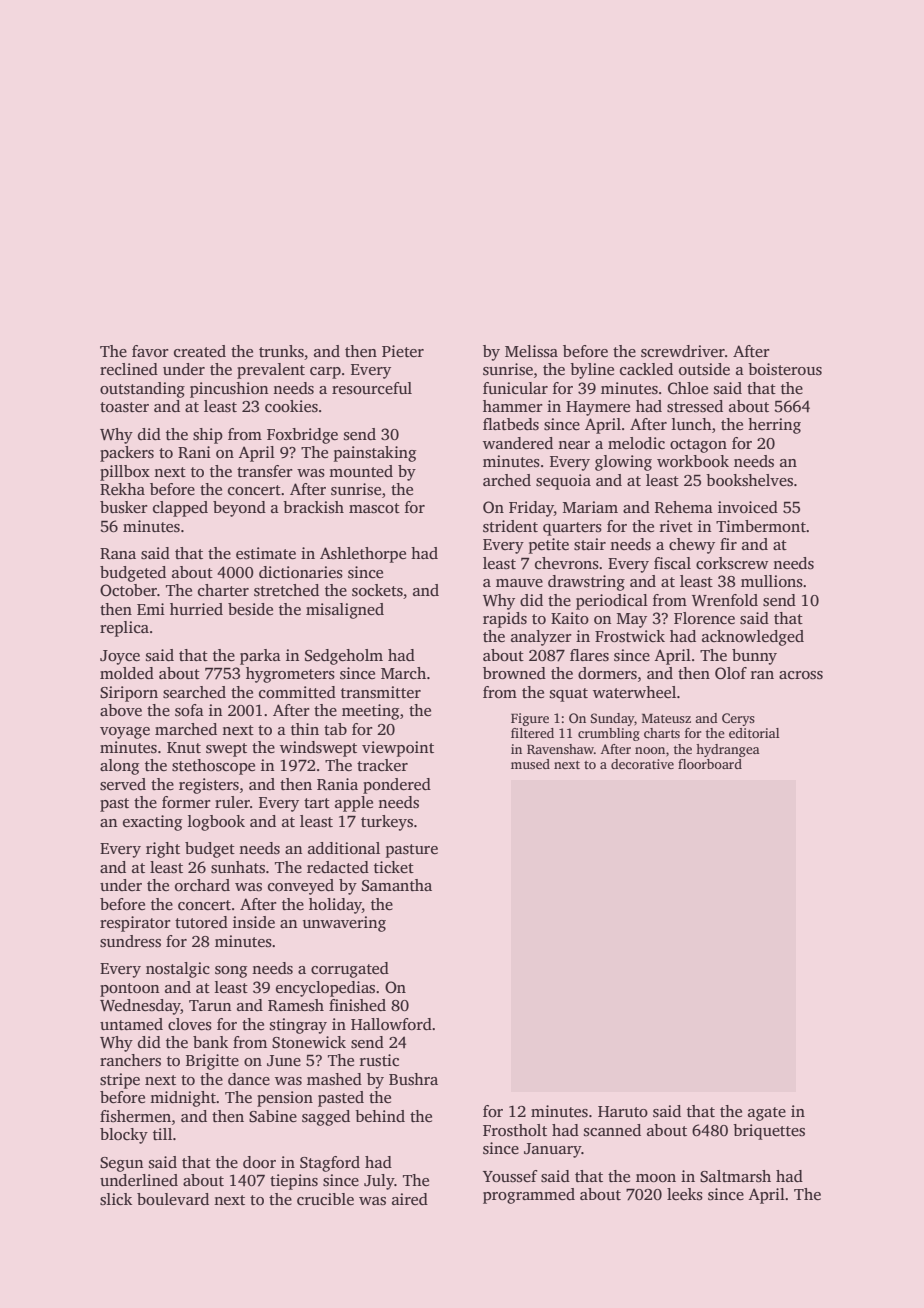 The width and height of the screenshot is (924, 1308). I want to click on served, so click(123, 784).
